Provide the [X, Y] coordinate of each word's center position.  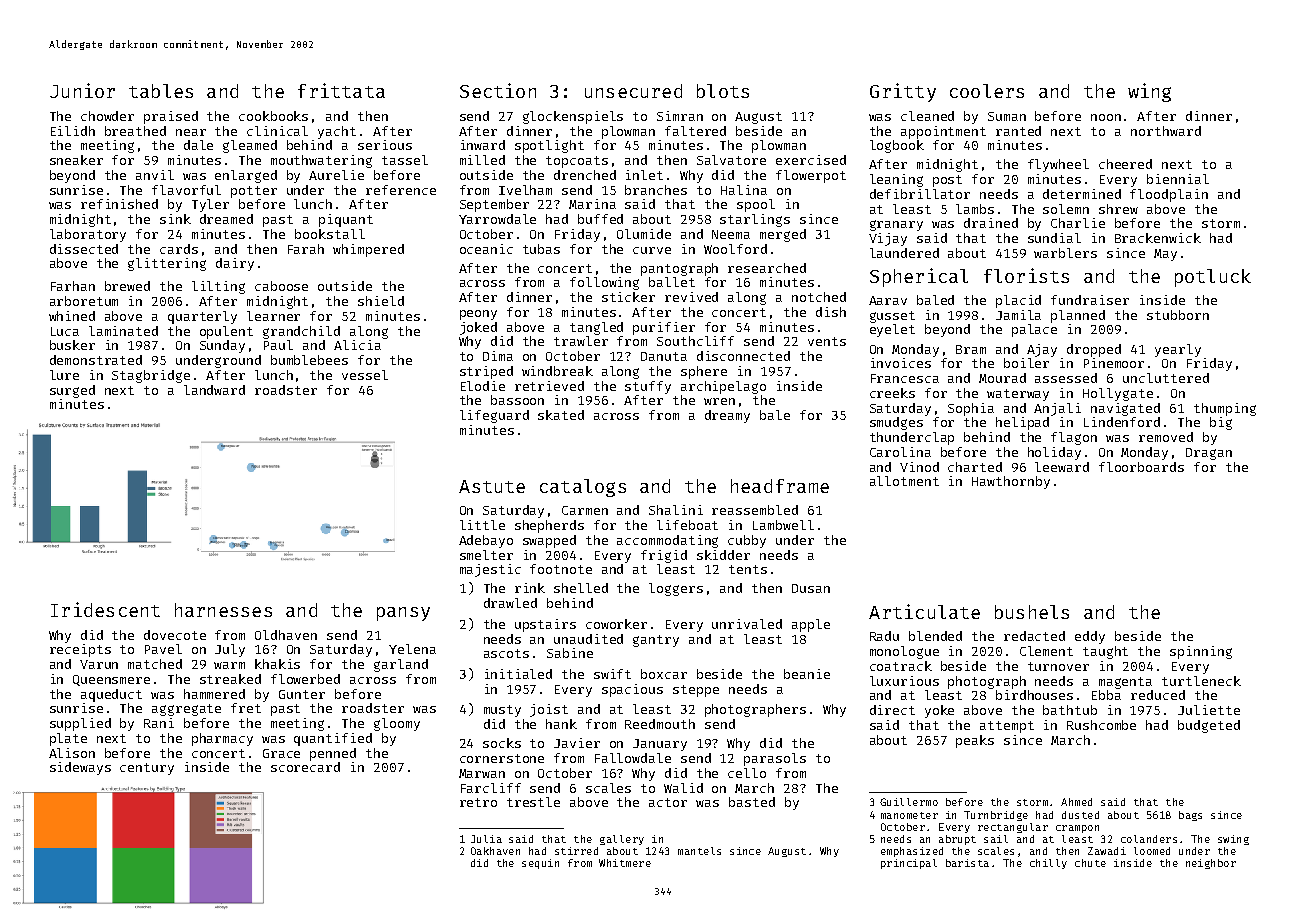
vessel [365, 375]
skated [561, 415]
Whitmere [625, 863]
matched [155, 664]
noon [1106, 117]
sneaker [76, 160]
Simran [680, 116]
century [147, 769]
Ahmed [1076, 802]
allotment [904, 481]
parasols [775, 759]
